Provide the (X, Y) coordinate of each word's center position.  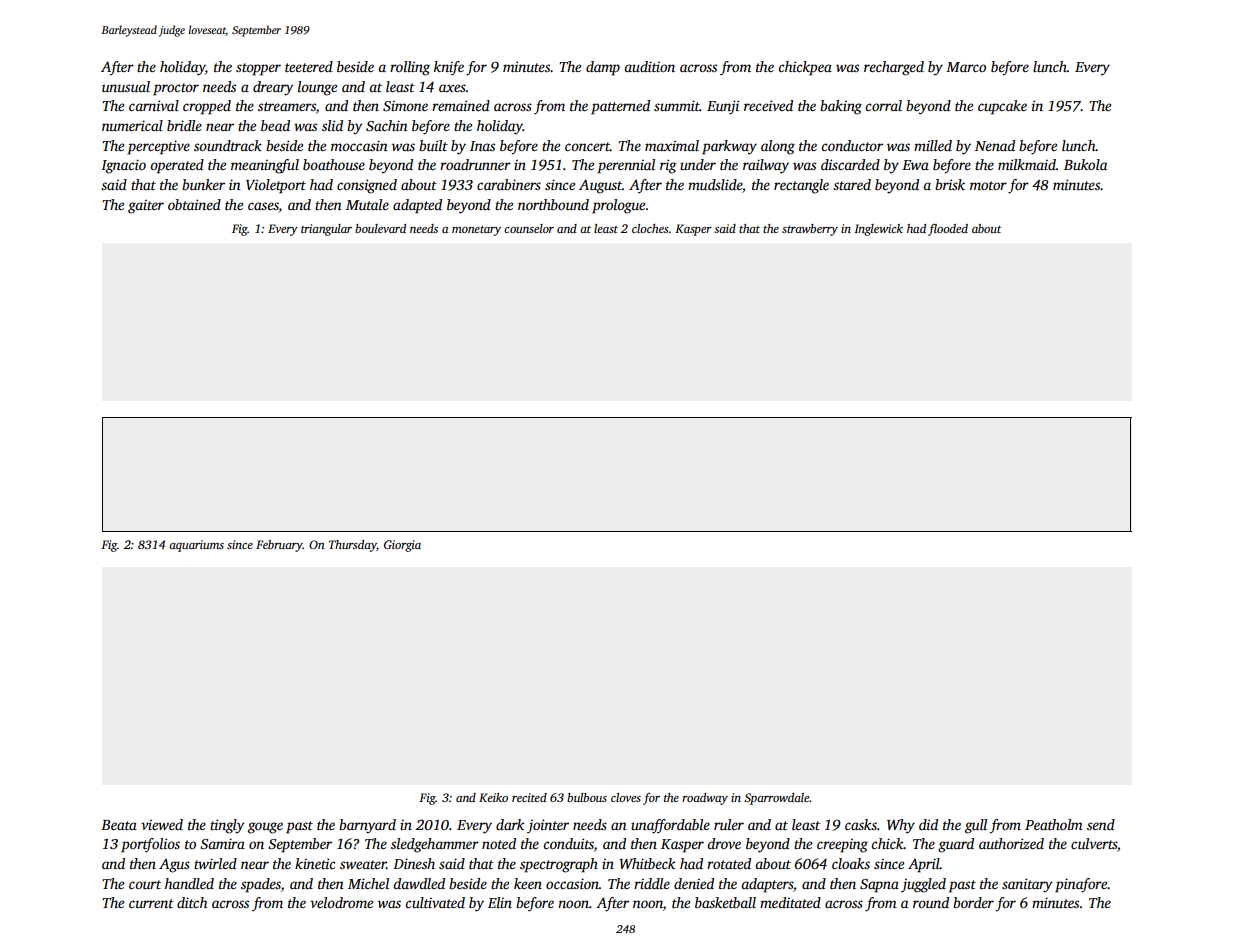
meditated (790, 902)
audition (650, 66)
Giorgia (402, 546)
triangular (326, 230)
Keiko (493, 797)
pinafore (1081, 885)
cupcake (1002, 107)
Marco (966, 67)
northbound (553, 204)
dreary (273, 88)
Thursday (352, 546)
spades (261, 885)
